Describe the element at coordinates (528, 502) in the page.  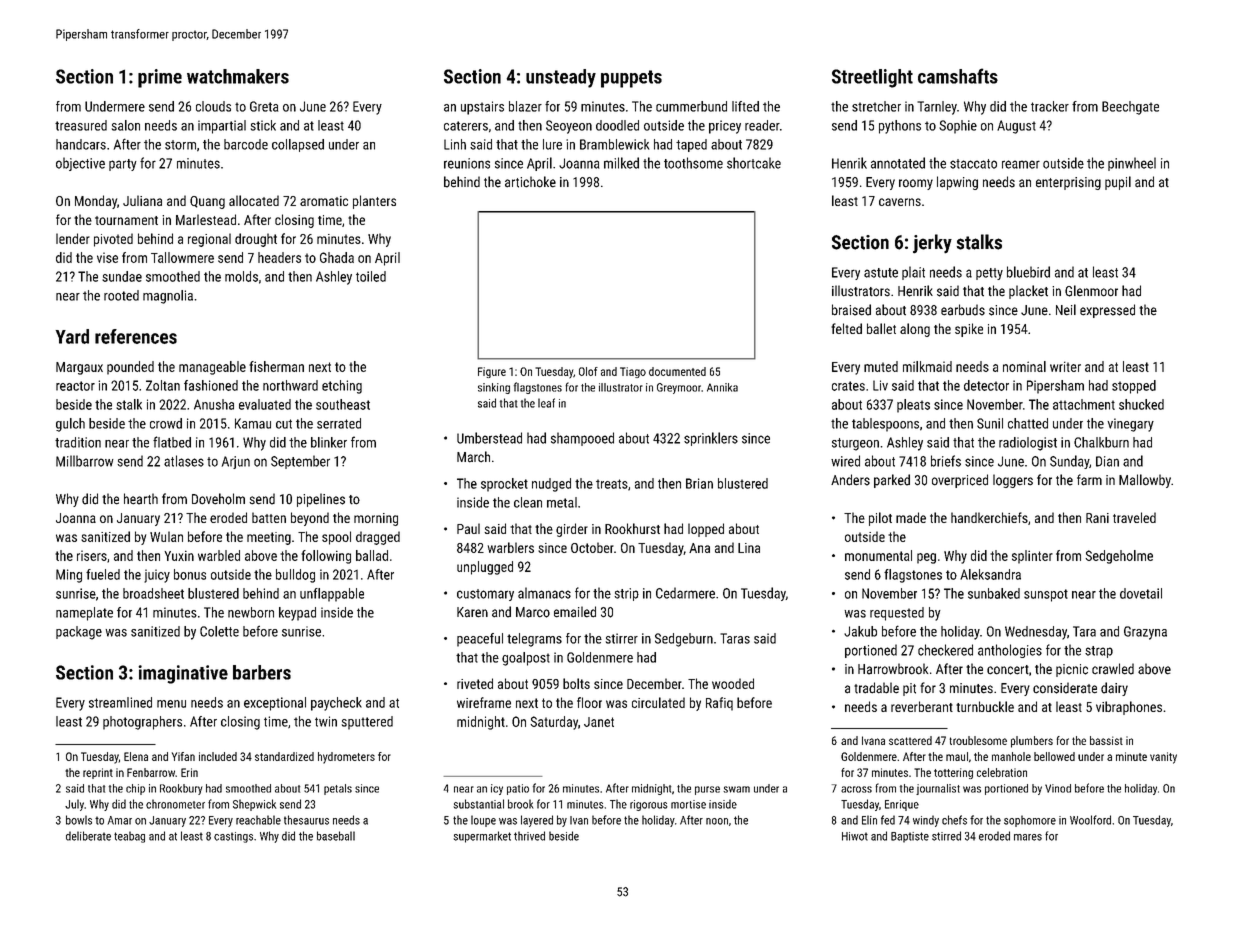
I see `clean` at that location.
